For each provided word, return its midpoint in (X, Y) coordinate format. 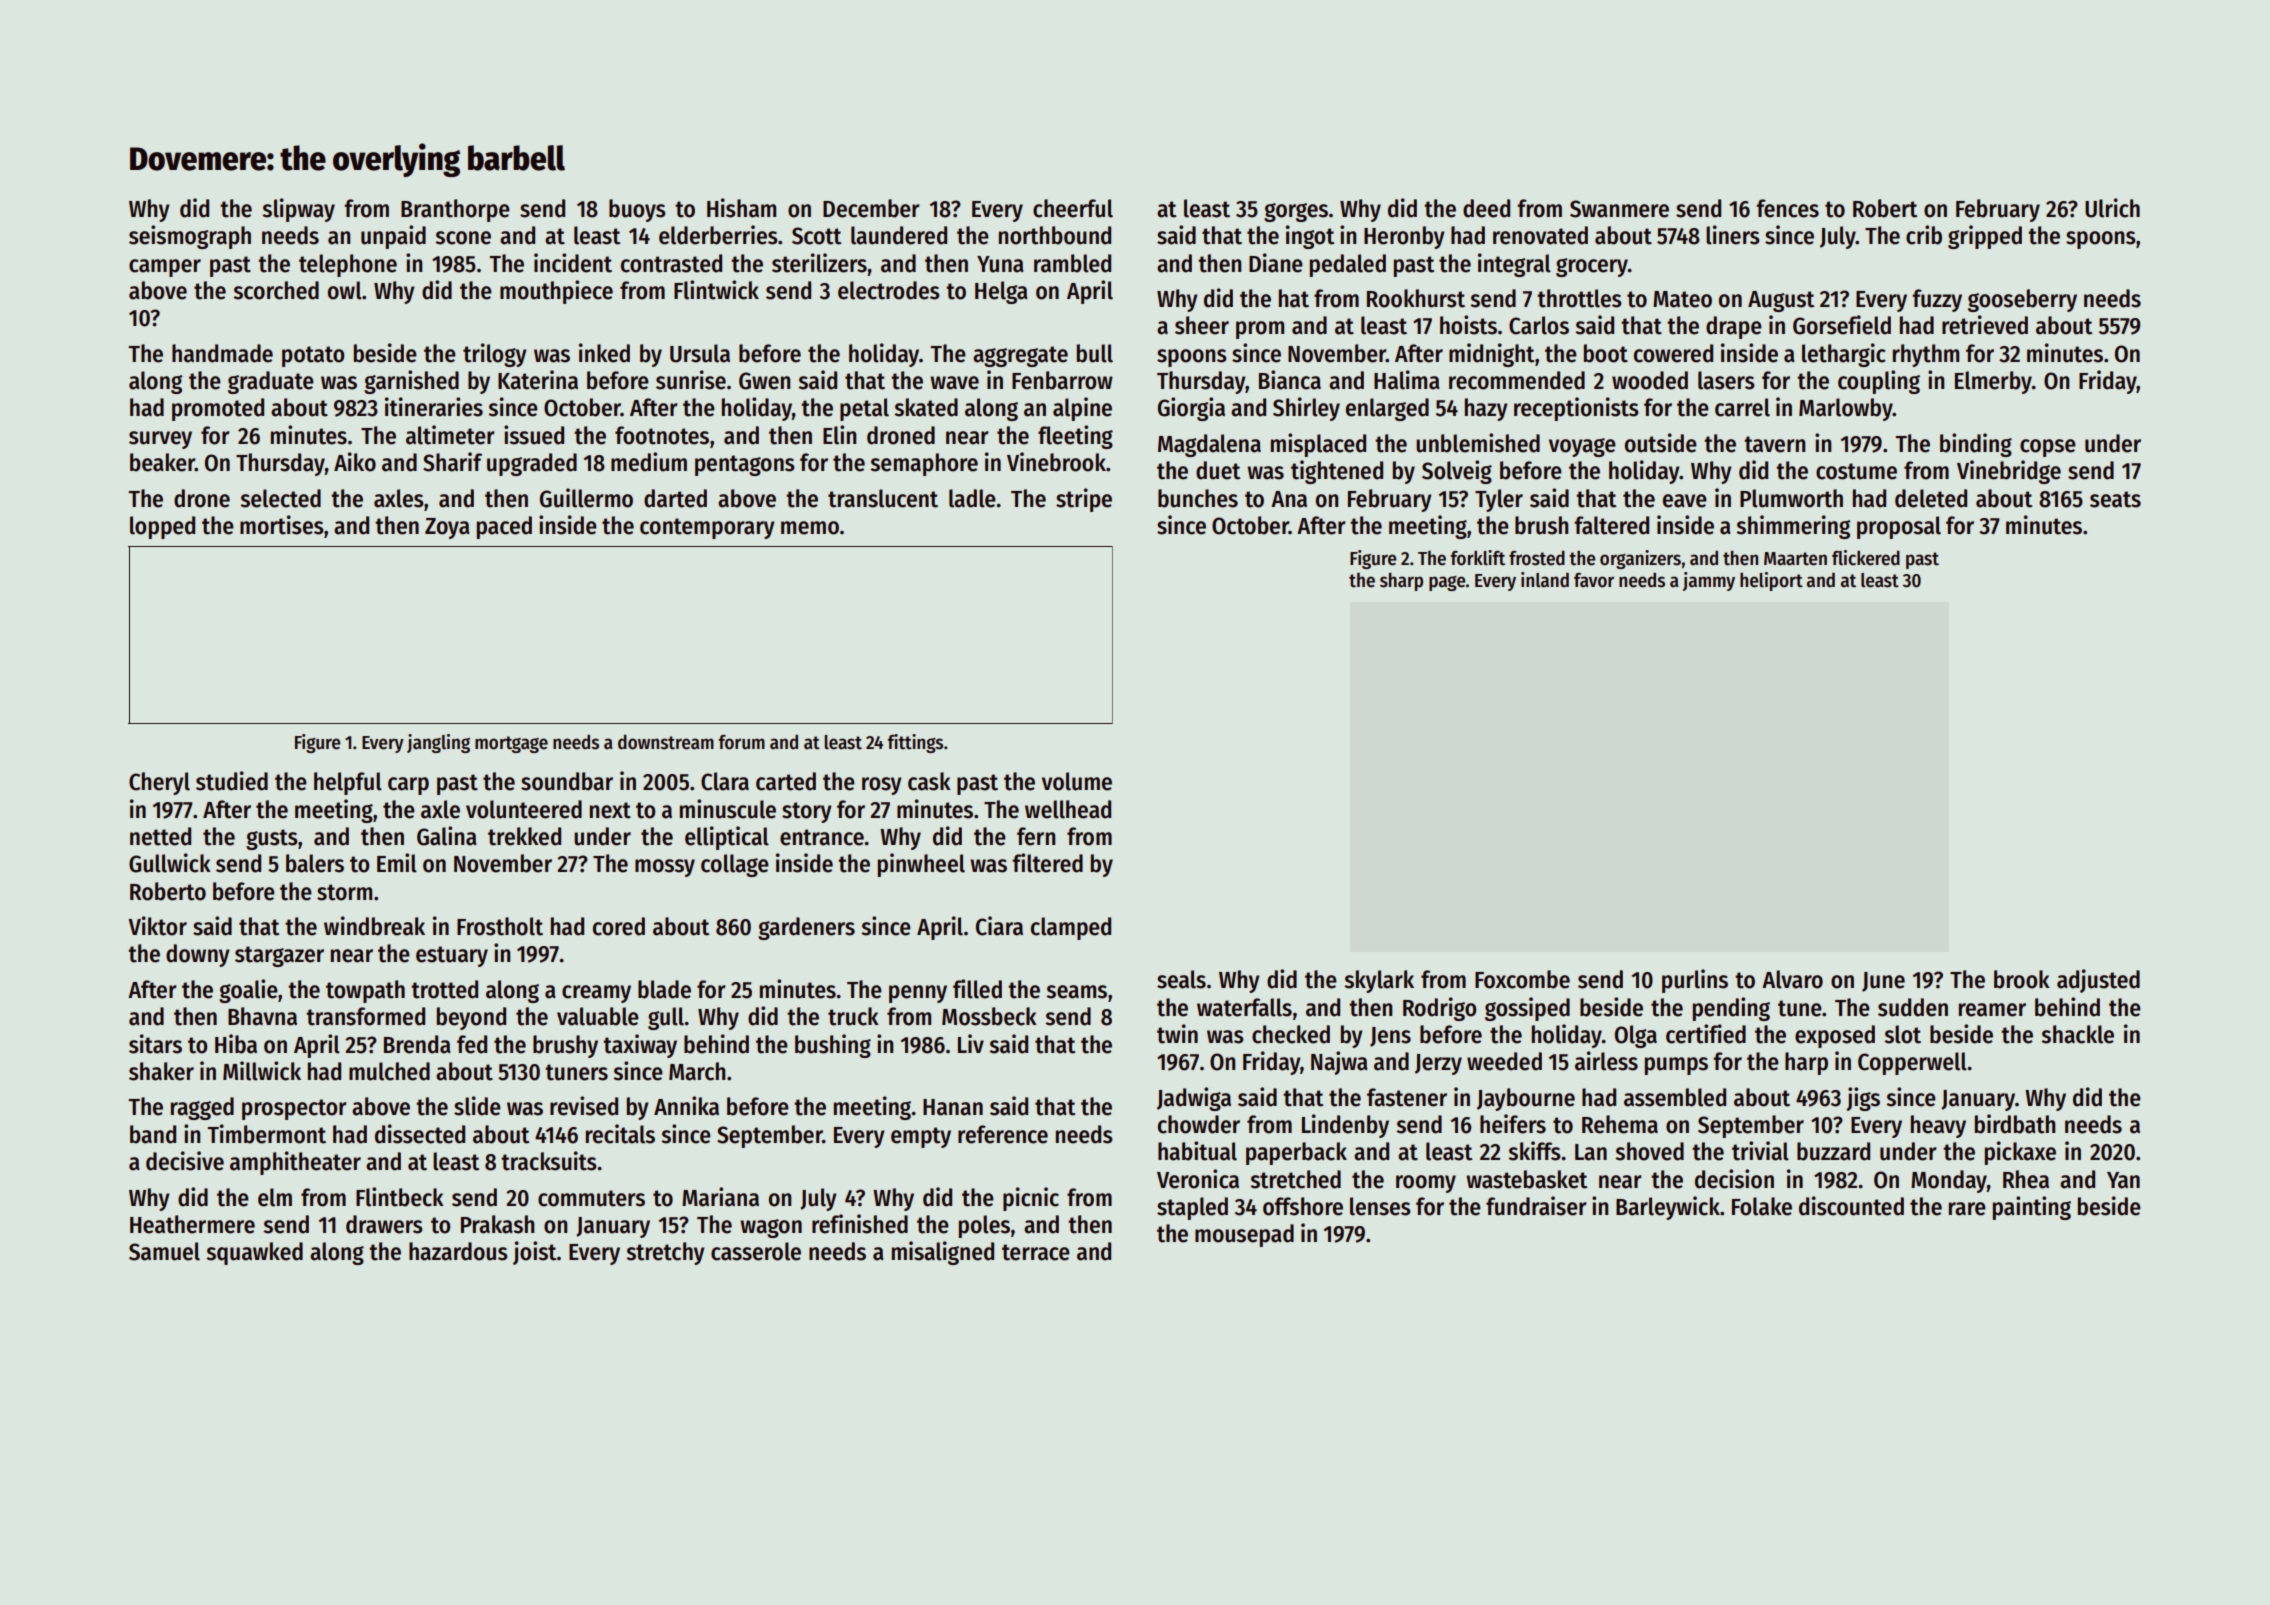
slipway (298, 210)
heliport (1771, 581)
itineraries (434, 407)
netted (160, 836)
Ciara (999, 926)
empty (921, 1137)
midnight (1492, 355)
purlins (1695, 981)
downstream (666, 742)
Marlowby (1846, 409)
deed (1486, 208)
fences (1787, 208)
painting (2032, 1208)
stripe (1084, 500)
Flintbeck (400, 1197)
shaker (161, 1071)
